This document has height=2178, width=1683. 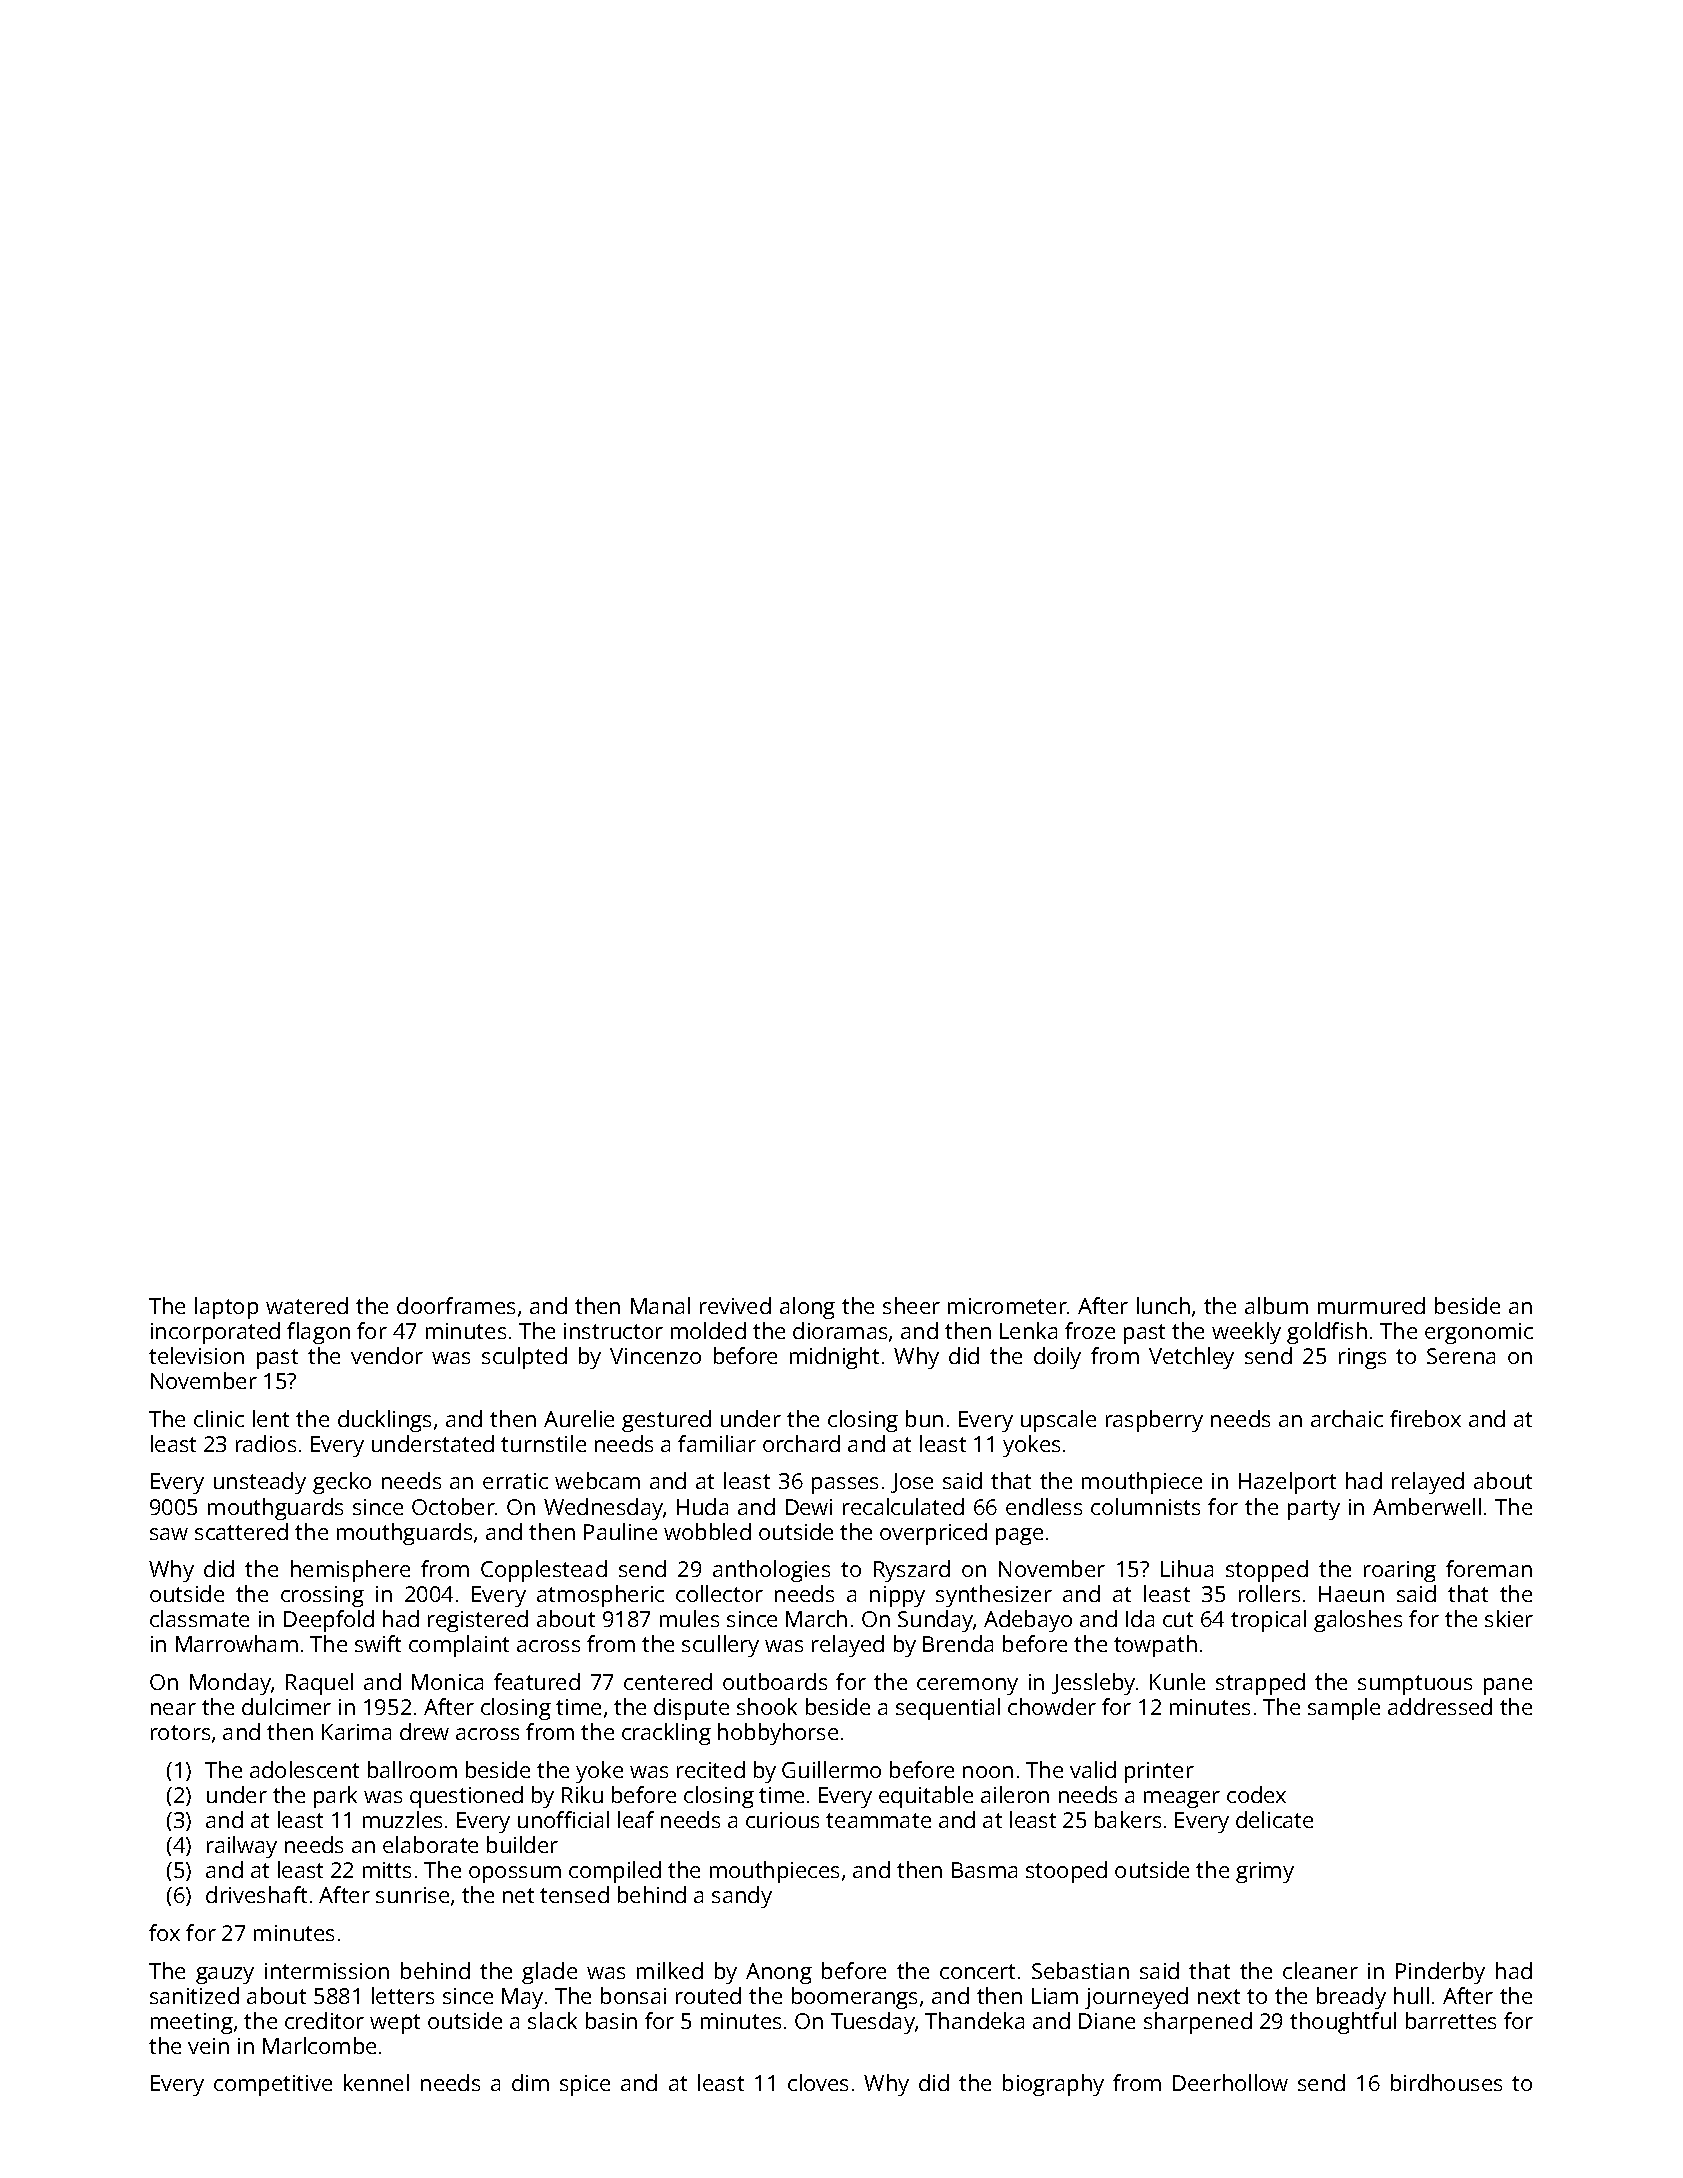 What do you see at coordinates (585, 2085) in the document?
I see `spice` at bounding box center [585, 2085].
